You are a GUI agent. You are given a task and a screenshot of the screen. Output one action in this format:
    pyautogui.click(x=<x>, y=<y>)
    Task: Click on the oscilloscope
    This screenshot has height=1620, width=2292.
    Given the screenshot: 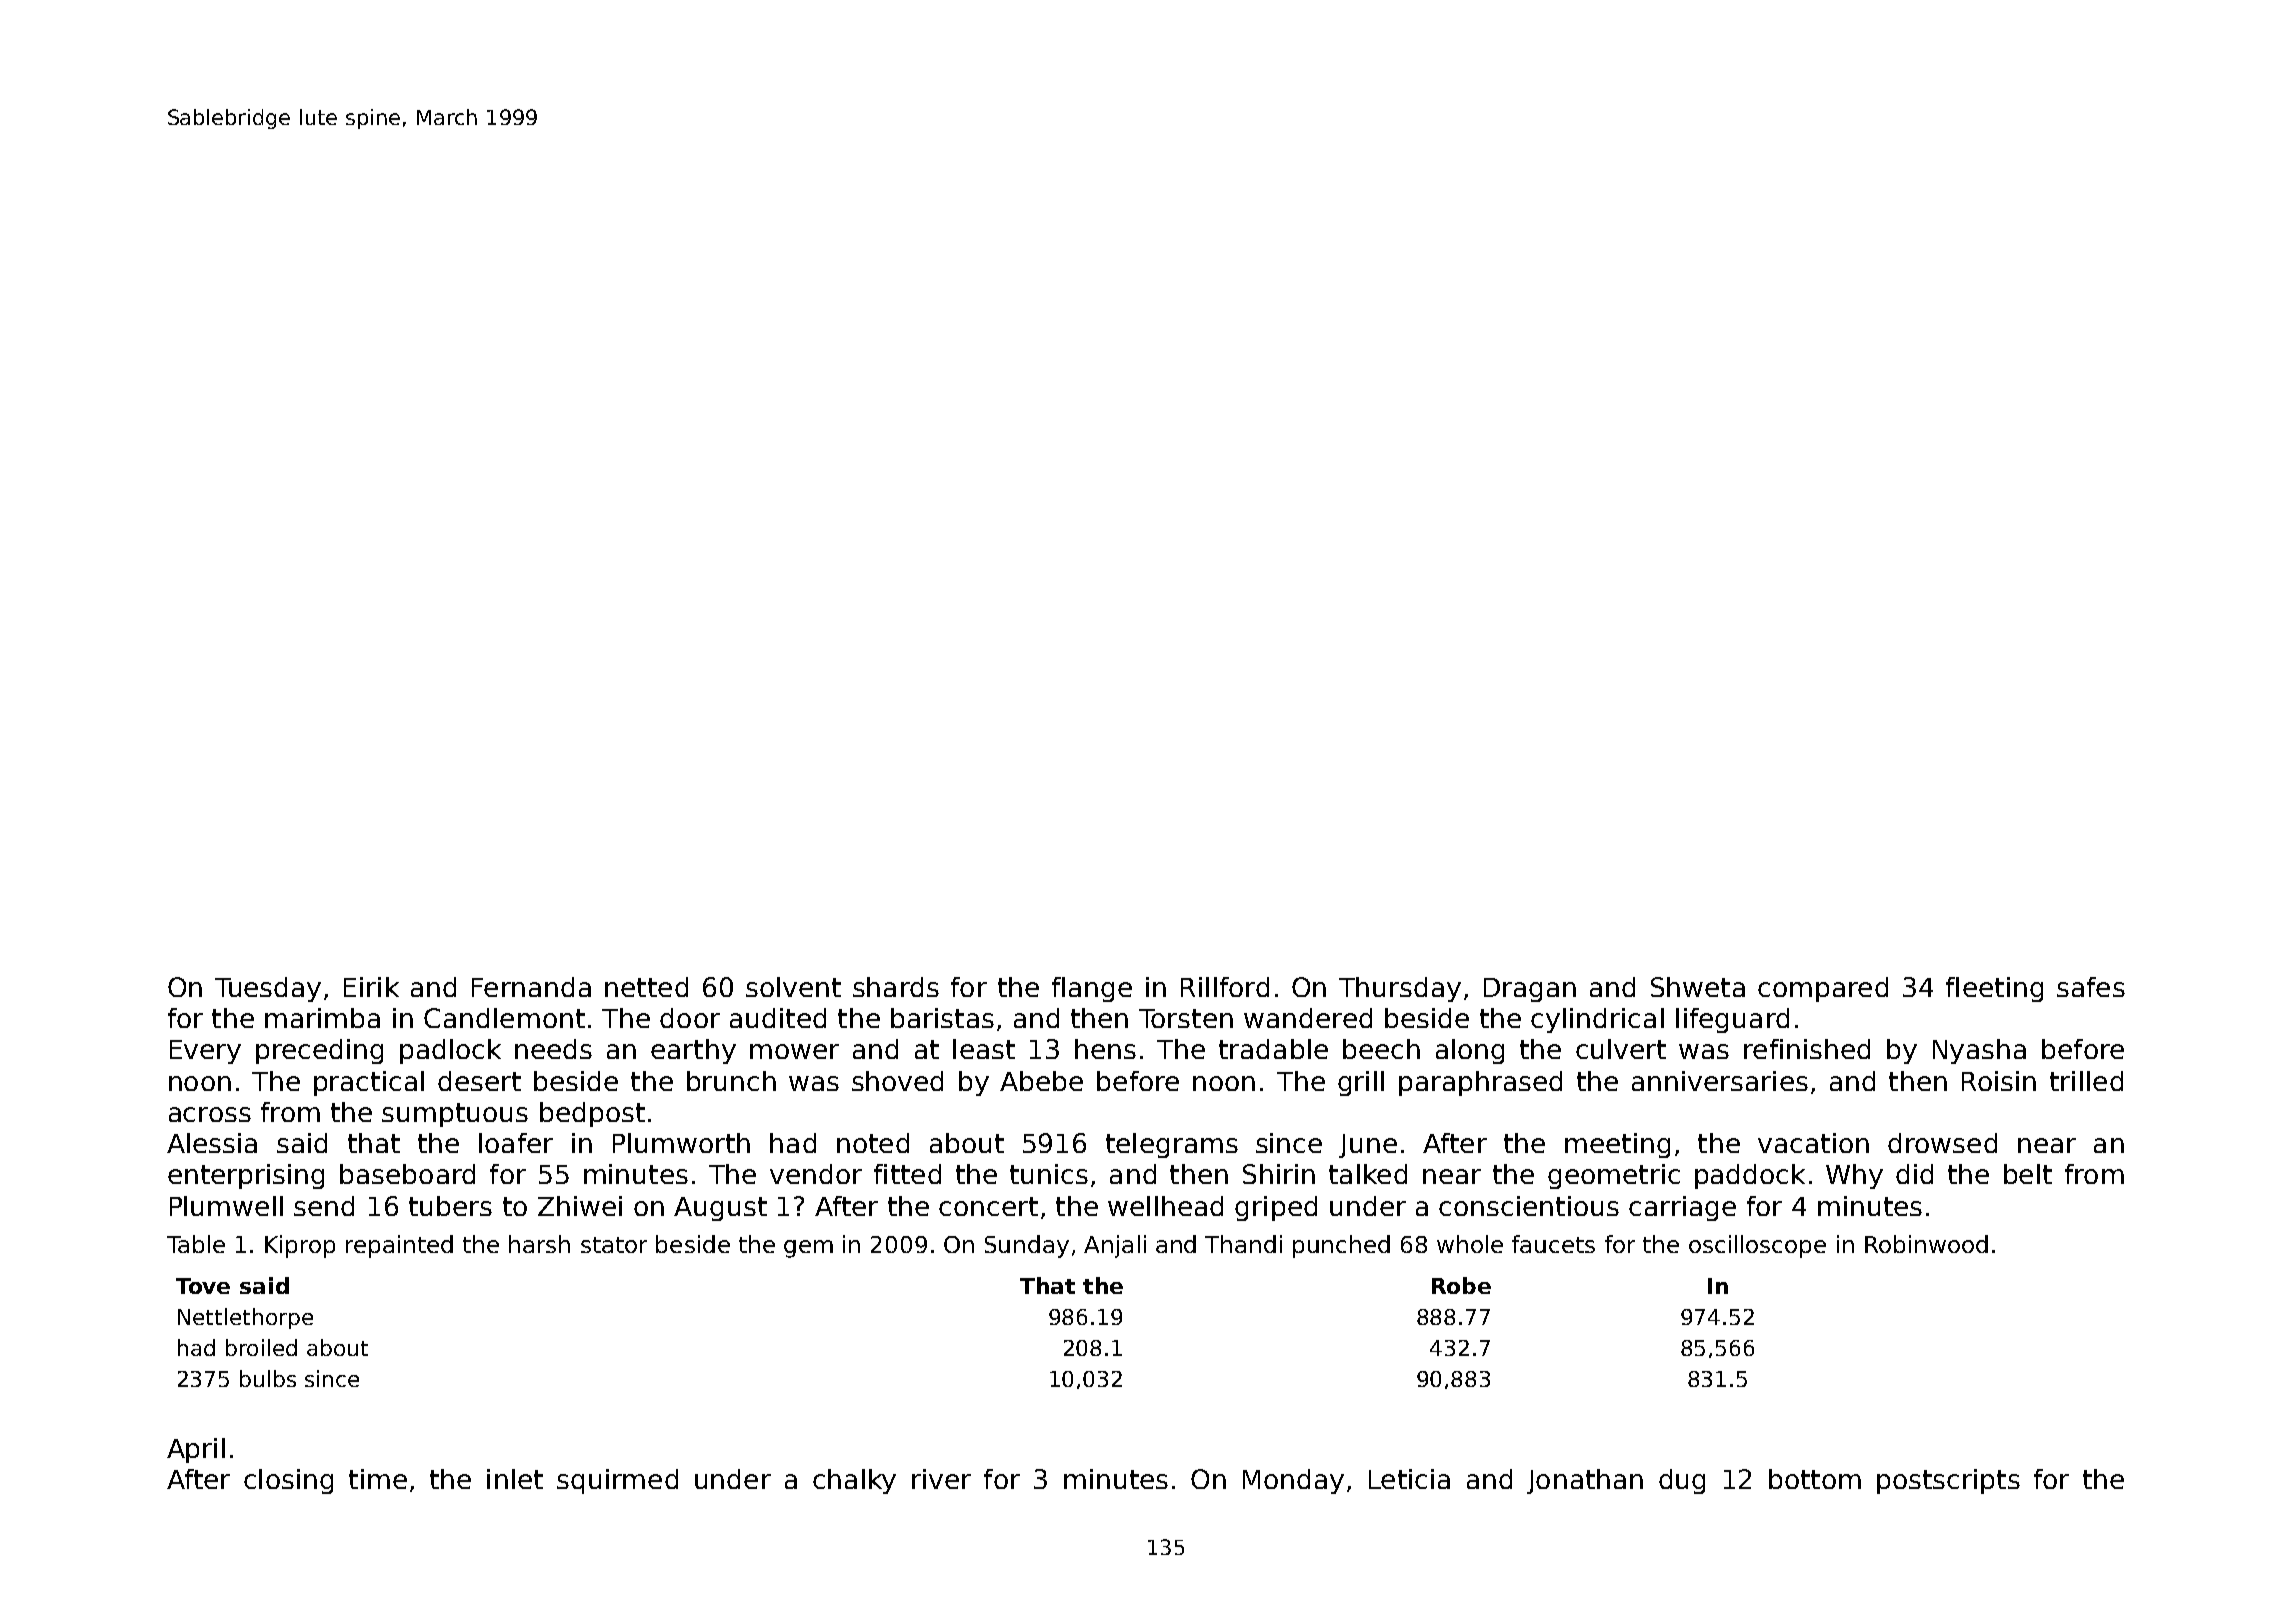 What is the action you would take?
    pyautogui.click(x=1757, y=1246)
